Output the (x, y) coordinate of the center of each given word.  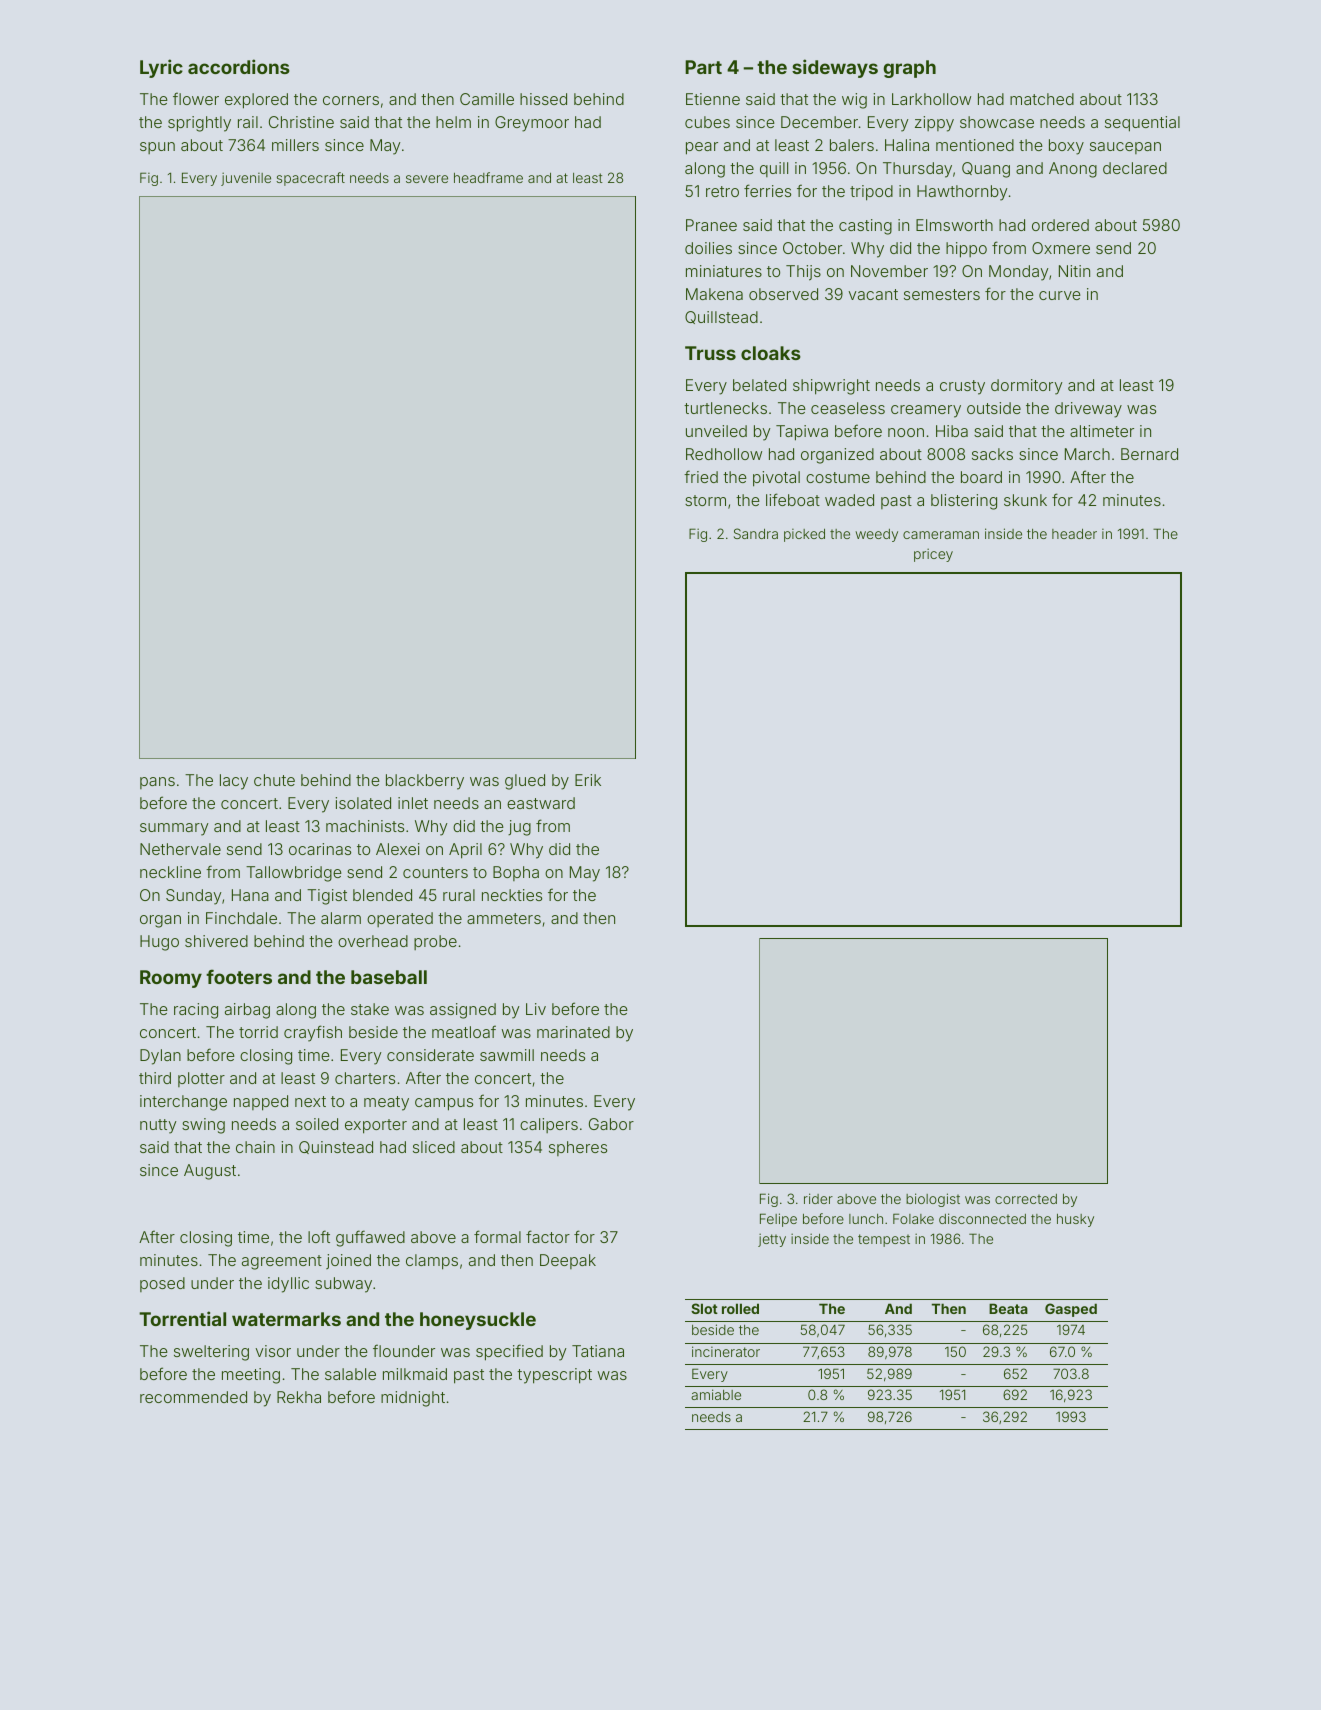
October (812, 248)
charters (365, 1078)
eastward (541, 803)
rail (248, 122)
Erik (588, 780)
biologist (933, 1200)
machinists (365, 826)
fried (701, 476)
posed (162, 1284)
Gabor (611, 1124)
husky (1075, 1220)
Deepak (568, 1261)
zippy (934, 124)
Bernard (1149, 454)
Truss (710, 353)
